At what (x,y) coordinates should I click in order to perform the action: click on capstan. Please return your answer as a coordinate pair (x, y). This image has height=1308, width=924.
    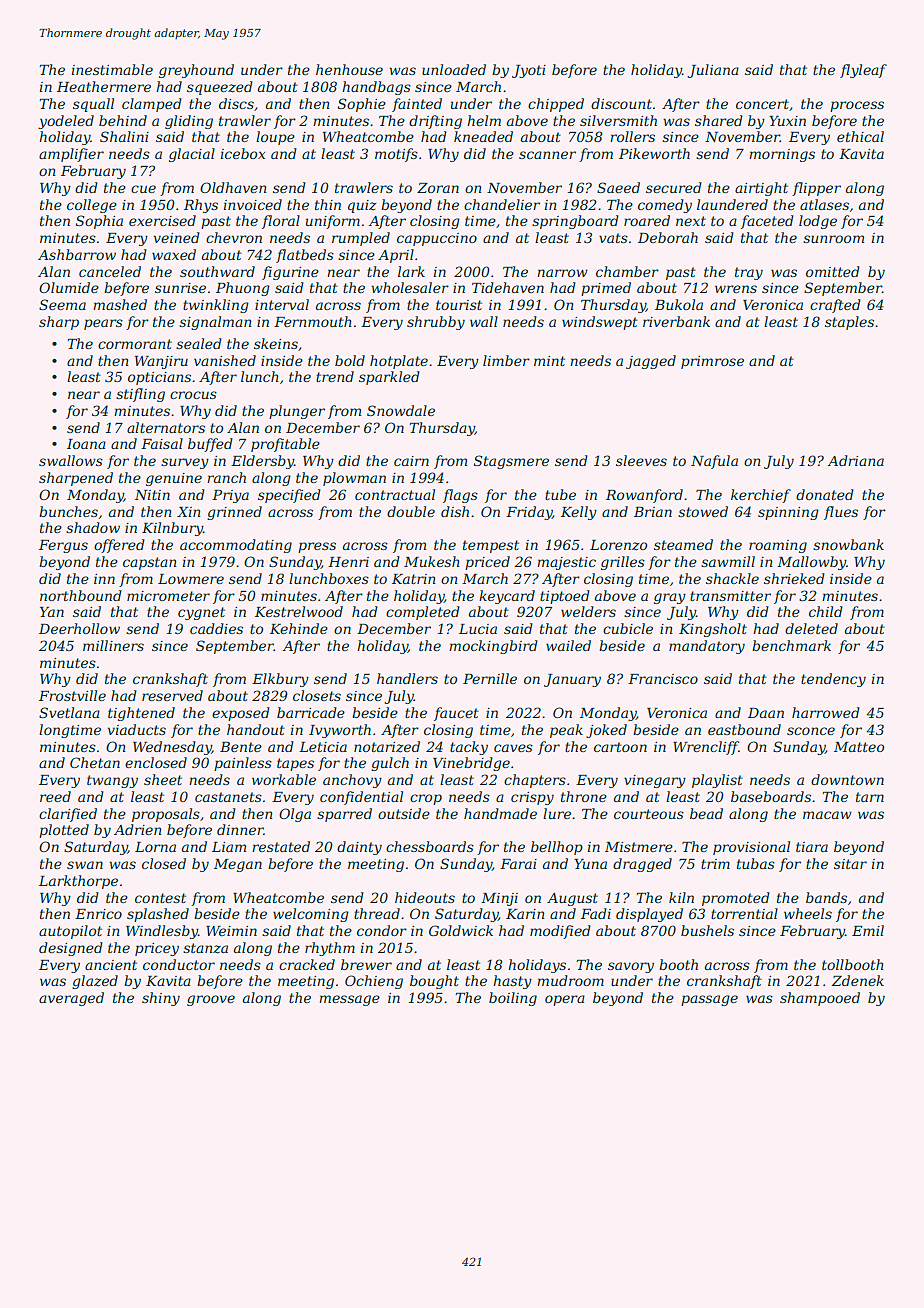
    Looking at the image, I should click on (150, 563).
